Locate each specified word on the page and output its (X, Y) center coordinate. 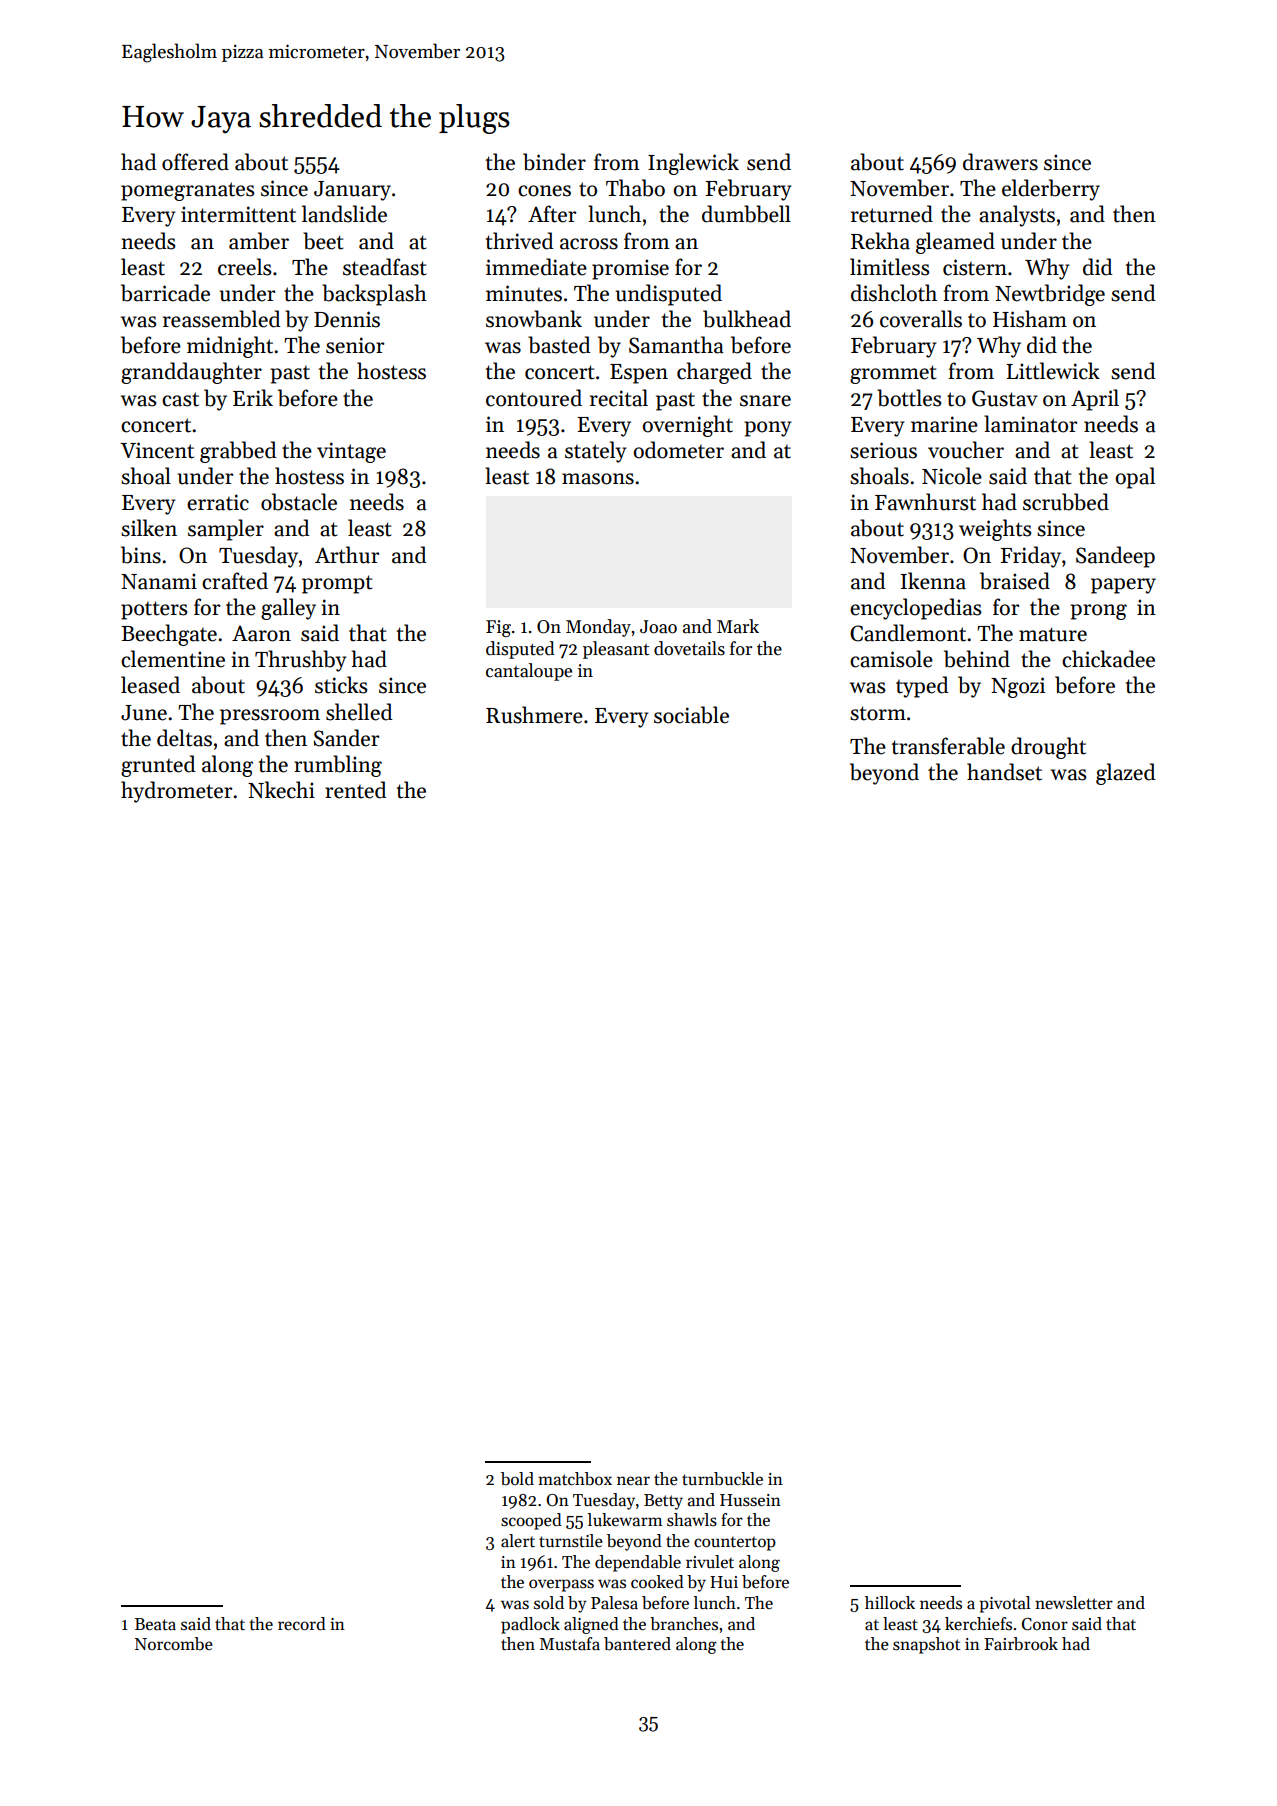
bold (517, 1479)
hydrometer (176, 792)
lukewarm (625, 1520)
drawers (1000, 162)
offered (195, 162)
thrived (519, 241)
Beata (155, 1624)
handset (1004, 772)
